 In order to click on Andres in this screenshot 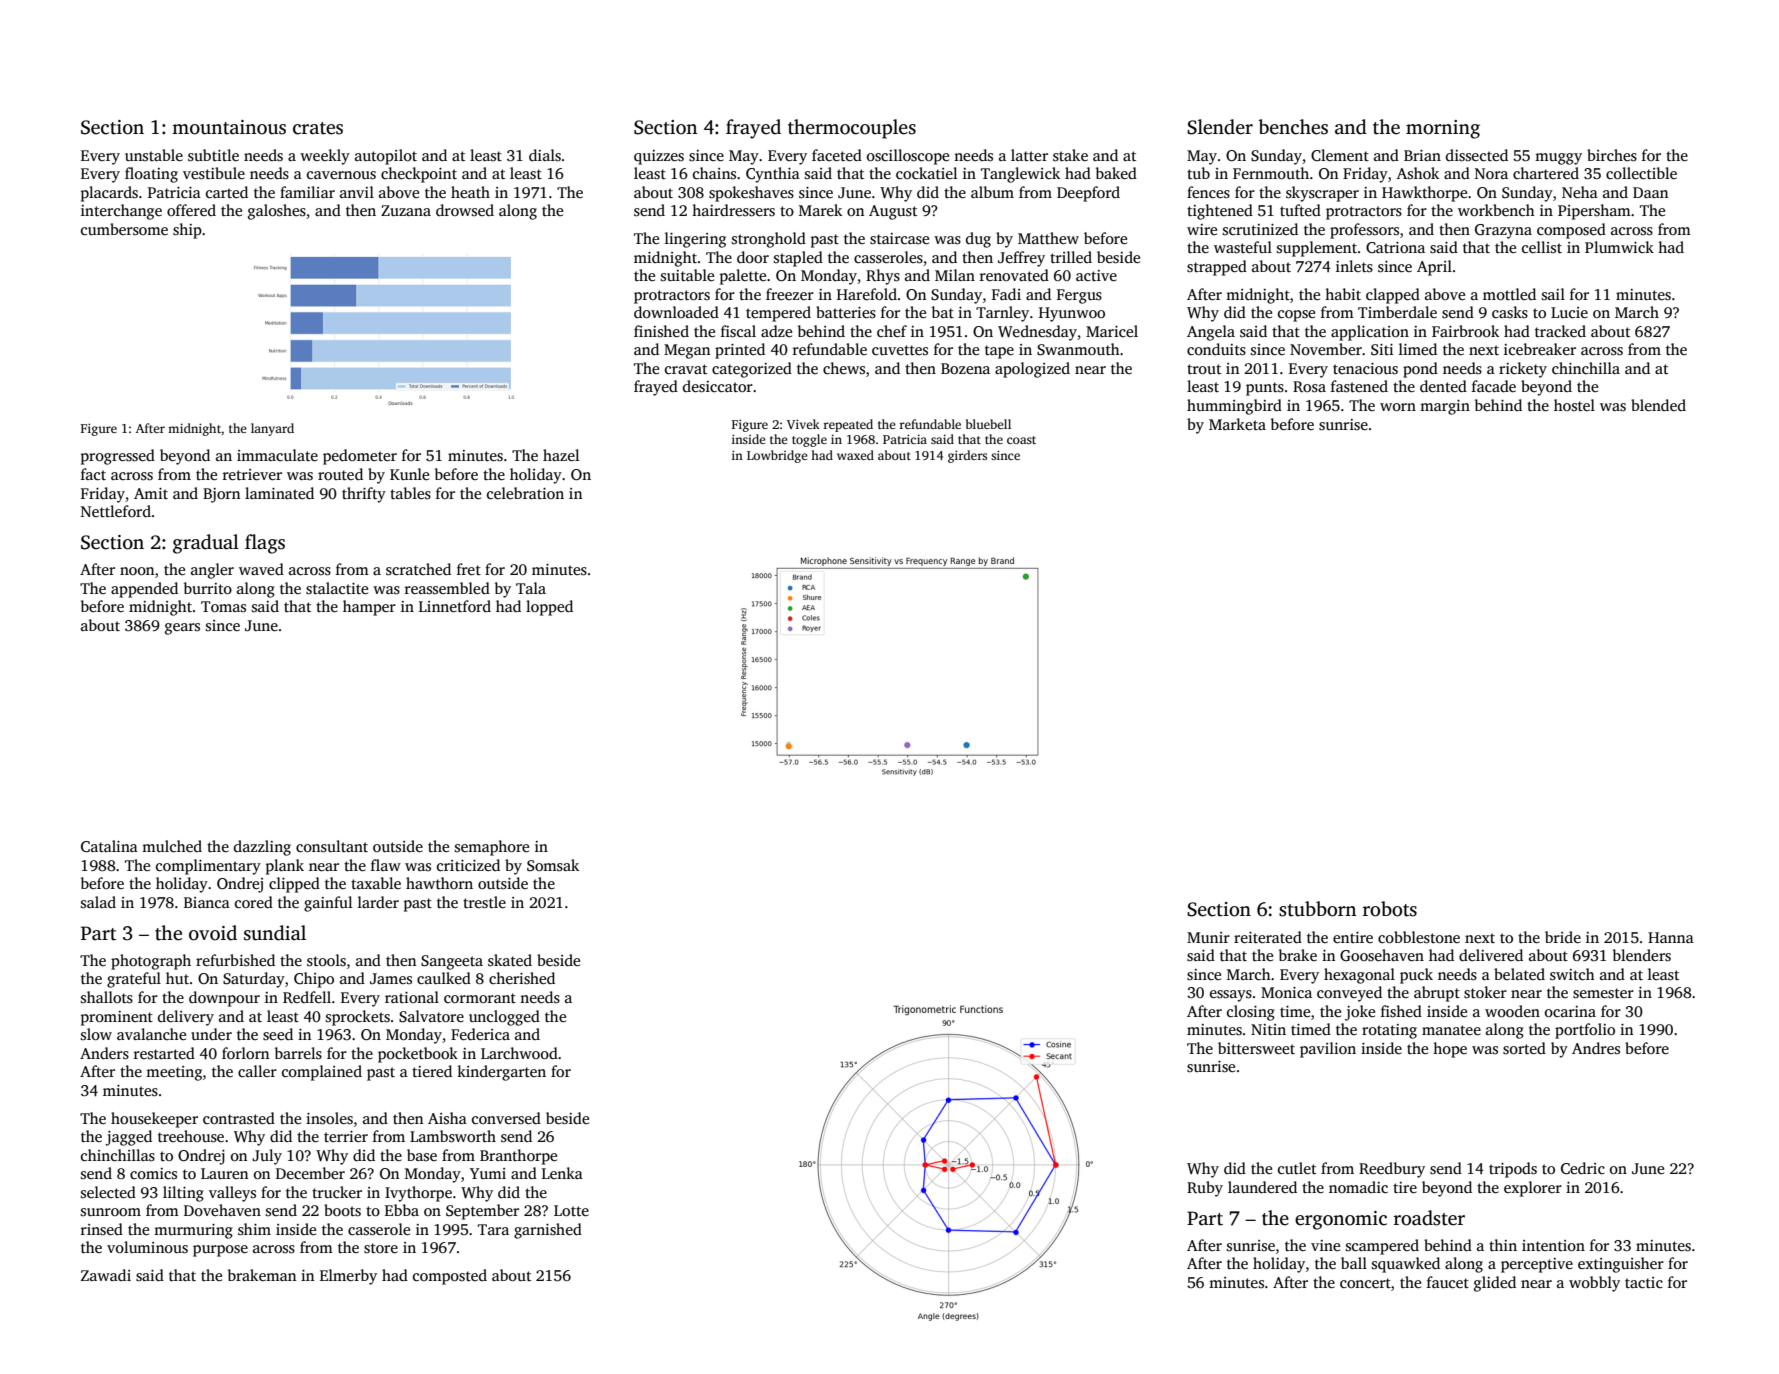, I will do `click(1596, 1048)`.
